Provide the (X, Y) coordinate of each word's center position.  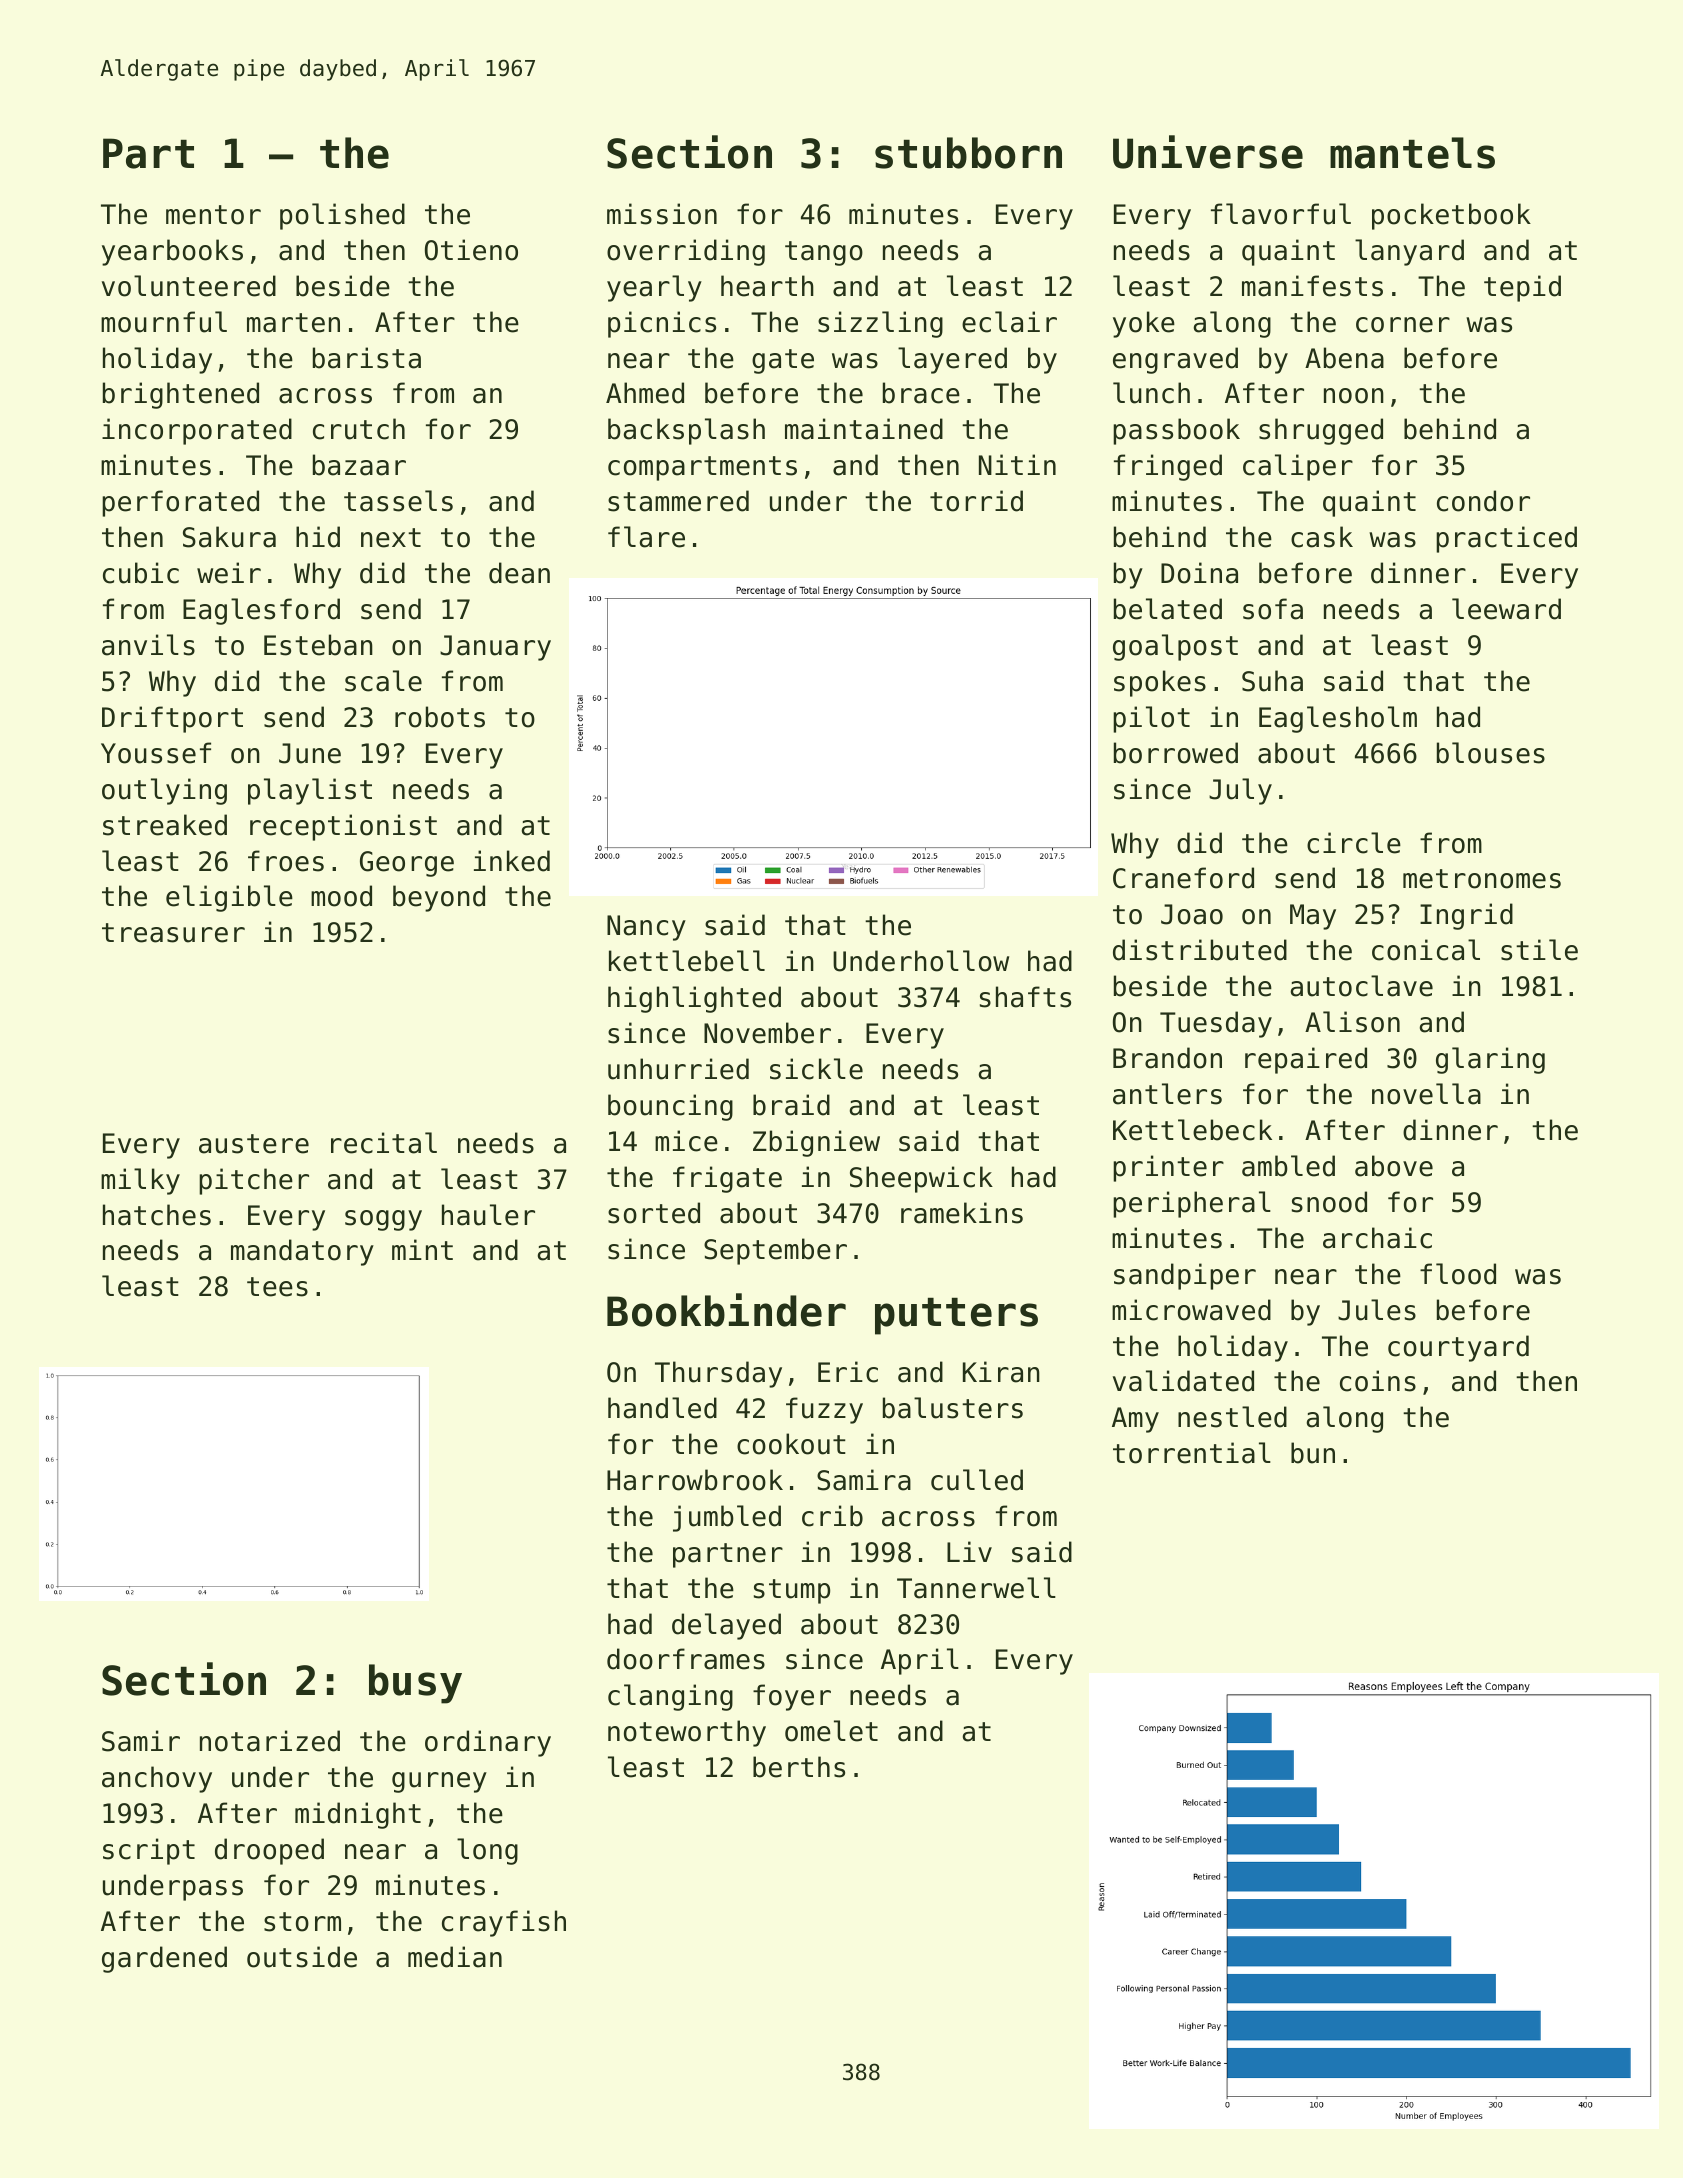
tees (277, 1287)
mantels (1412, 153)
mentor (213, 215)
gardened (164, 1959)
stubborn (968, 153)
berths (799, 1767)
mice (686, 1141)
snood (1329, 1202)
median (455, 1957)
